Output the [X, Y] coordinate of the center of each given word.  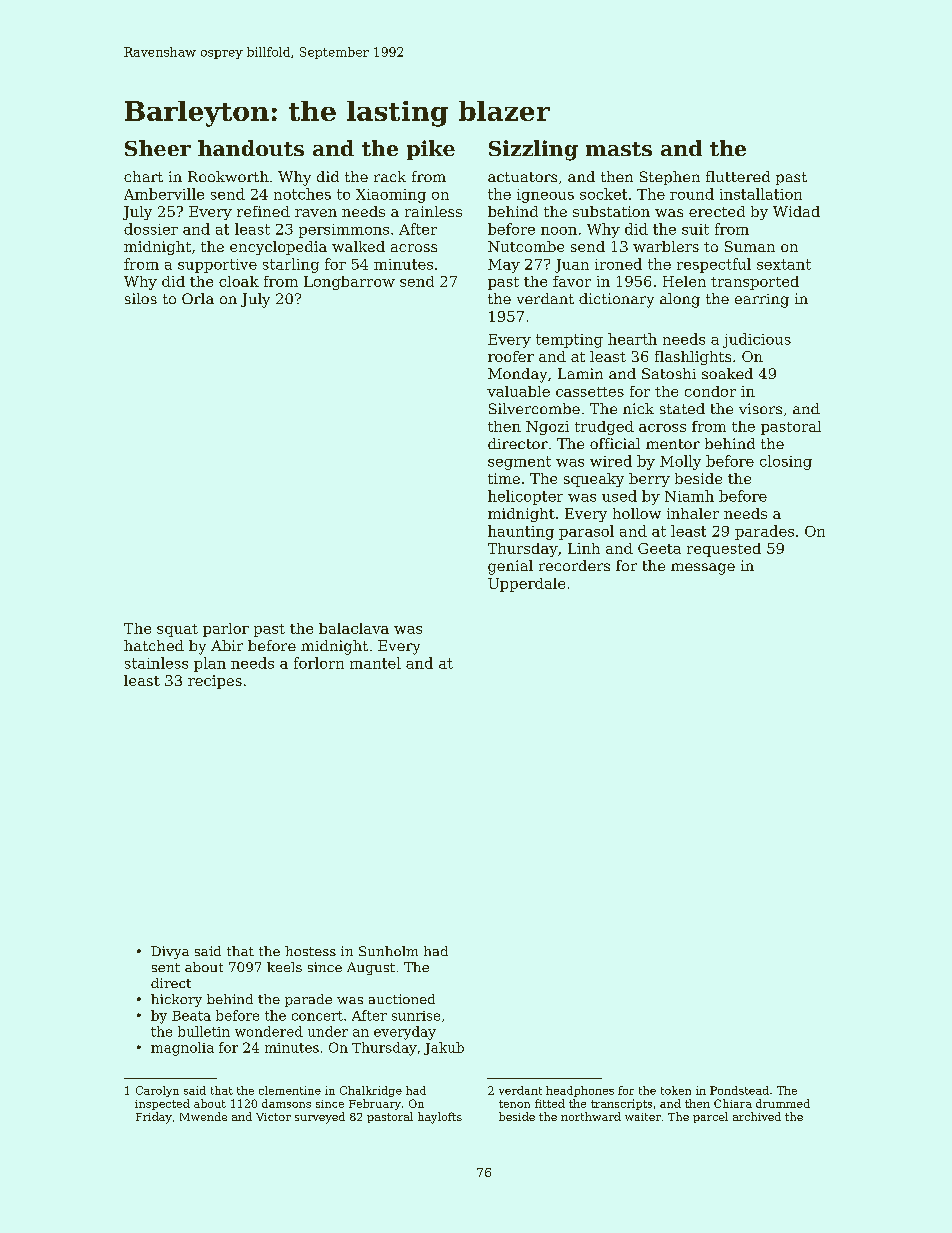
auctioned [402, 999]
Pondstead [739, 1090]
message [703, 569]
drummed [783, 1103]
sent [166, 967]
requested [724, 550]
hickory [176, 1000]
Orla [198, 298]
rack [390, 176]
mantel [375, 663]
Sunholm [388, 951]
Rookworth [228, 176]
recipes [215, 682]
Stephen [670, 178]
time [504, 478]
